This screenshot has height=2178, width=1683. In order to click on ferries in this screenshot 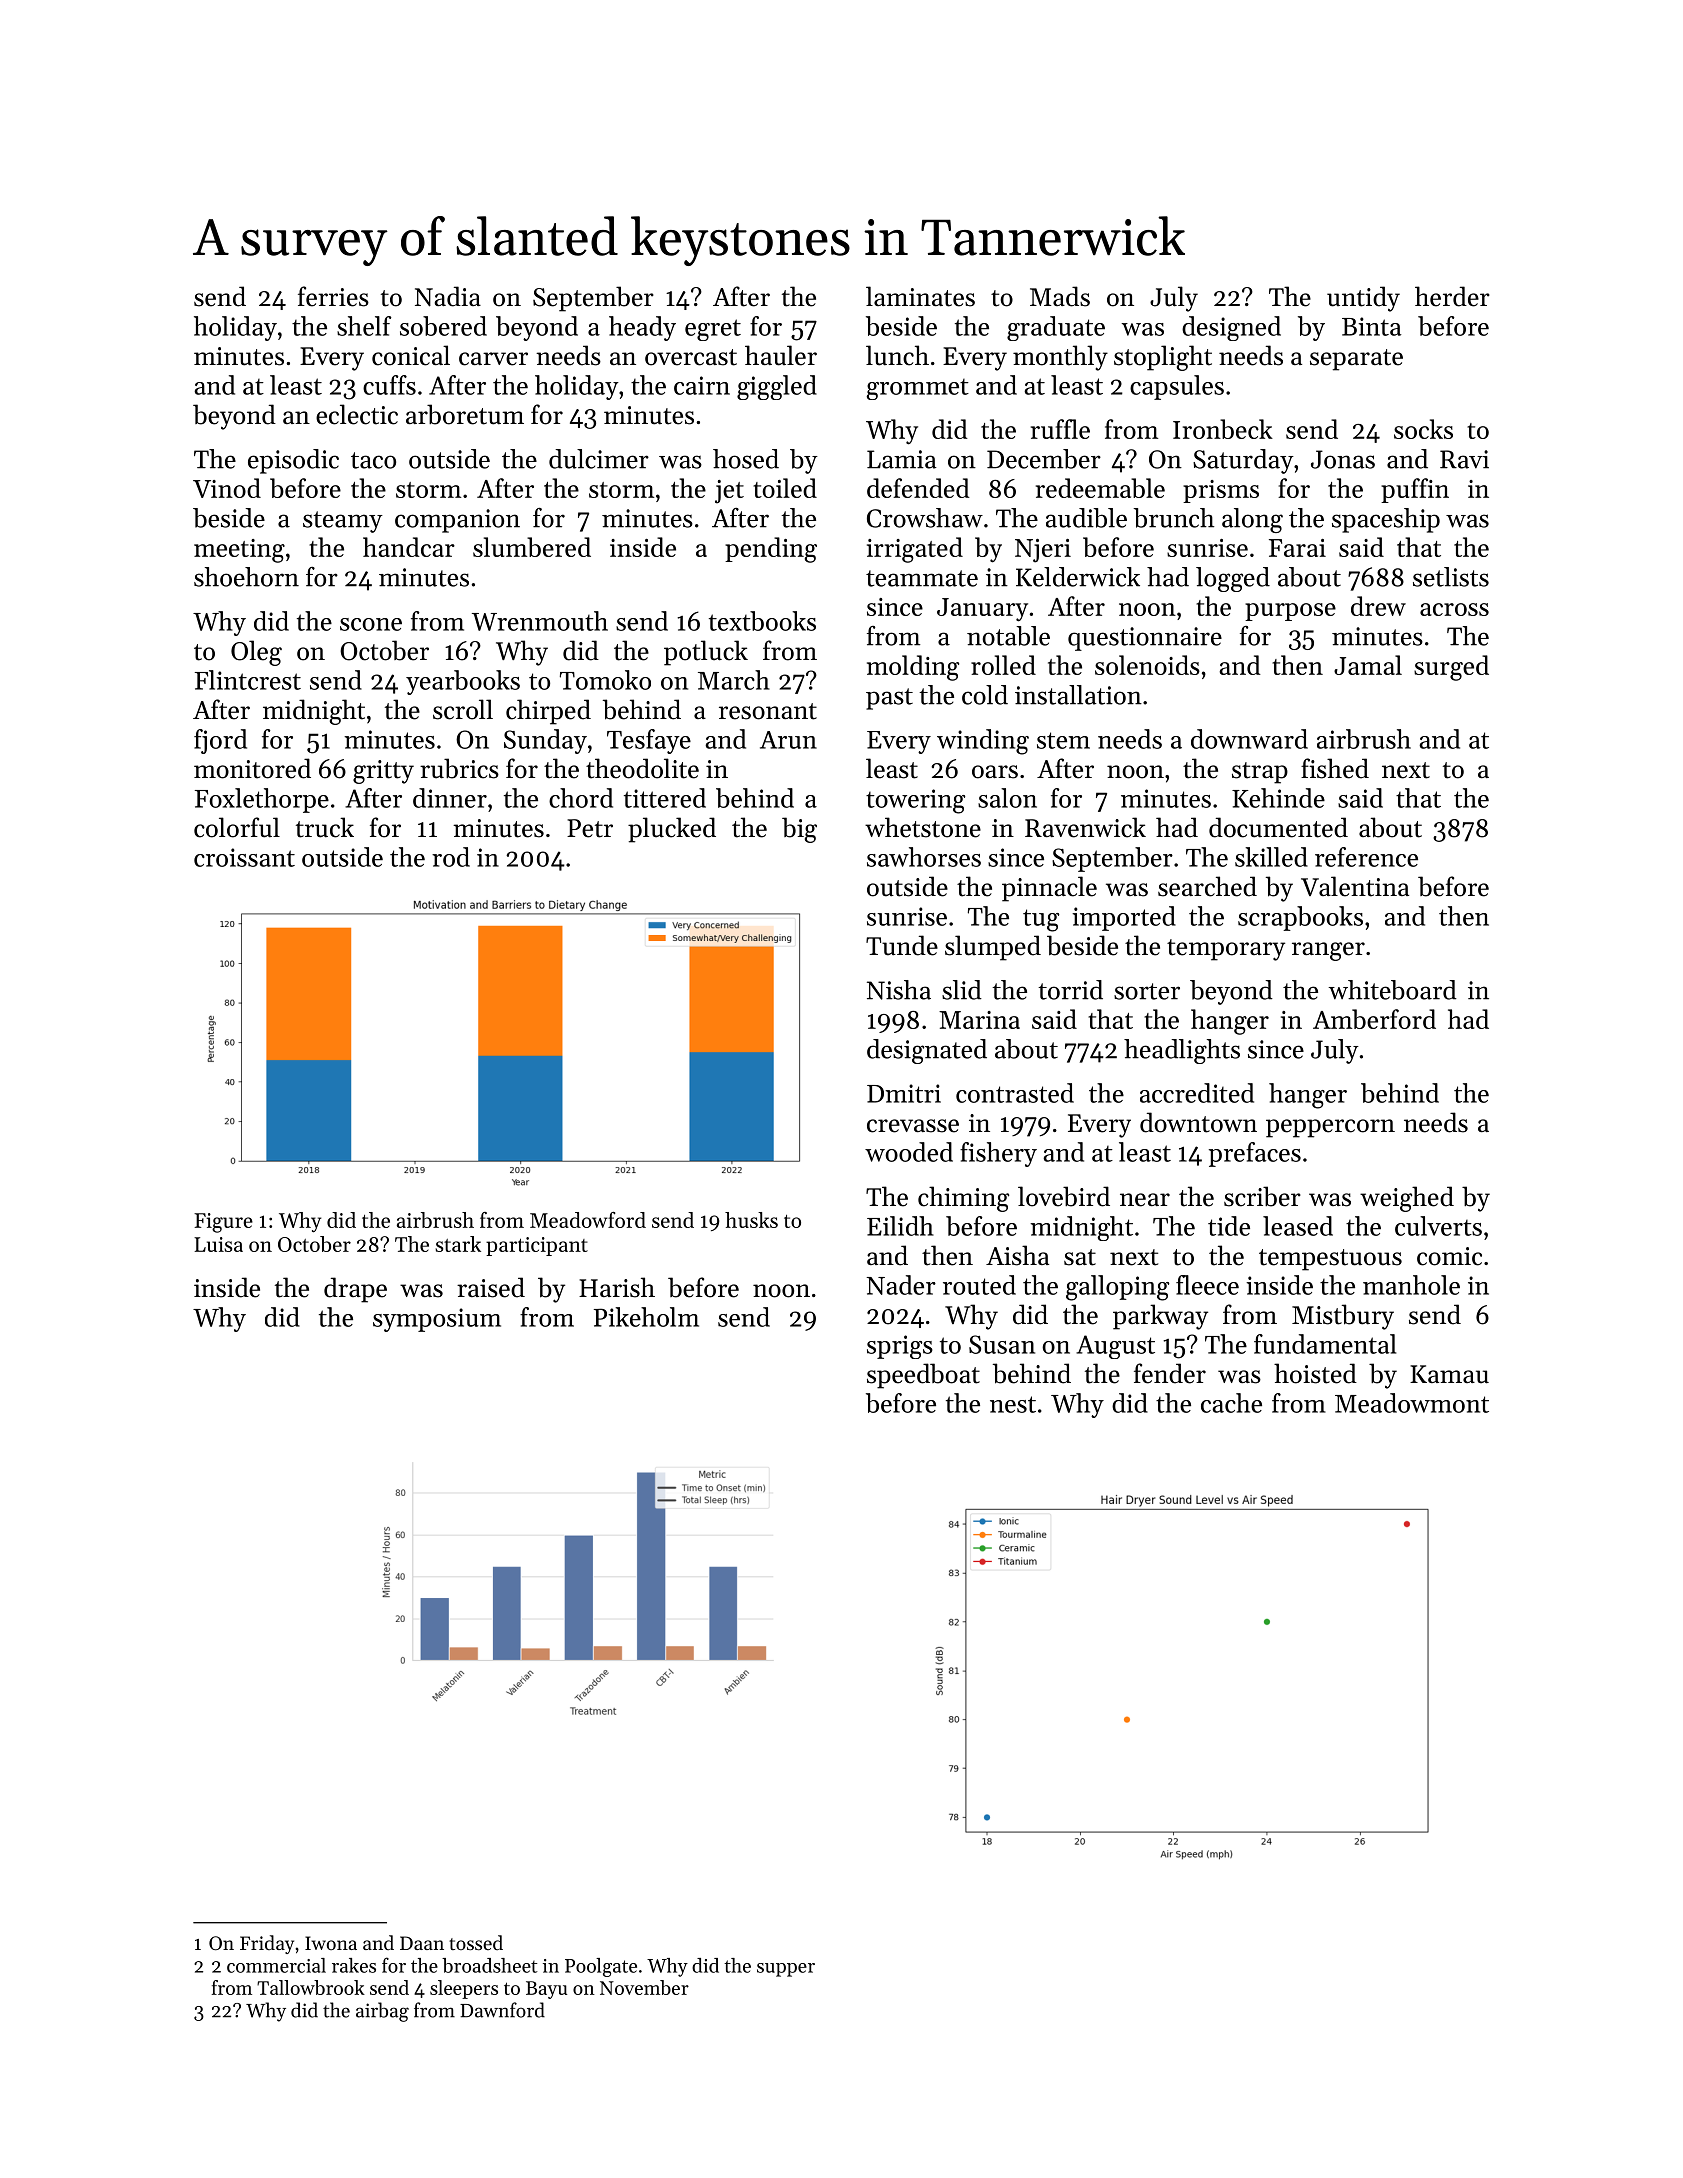, I will do `click(333, 296)`.
